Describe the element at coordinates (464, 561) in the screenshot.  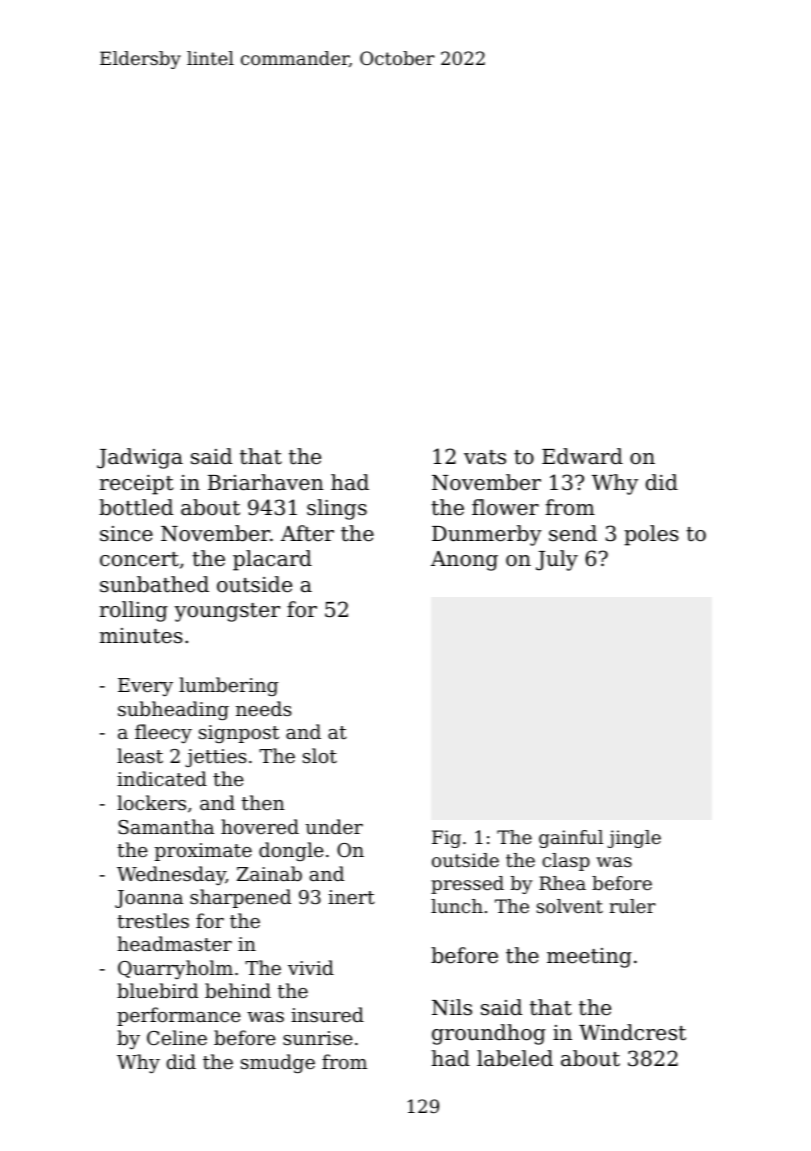
I see `Anong` at that location.
